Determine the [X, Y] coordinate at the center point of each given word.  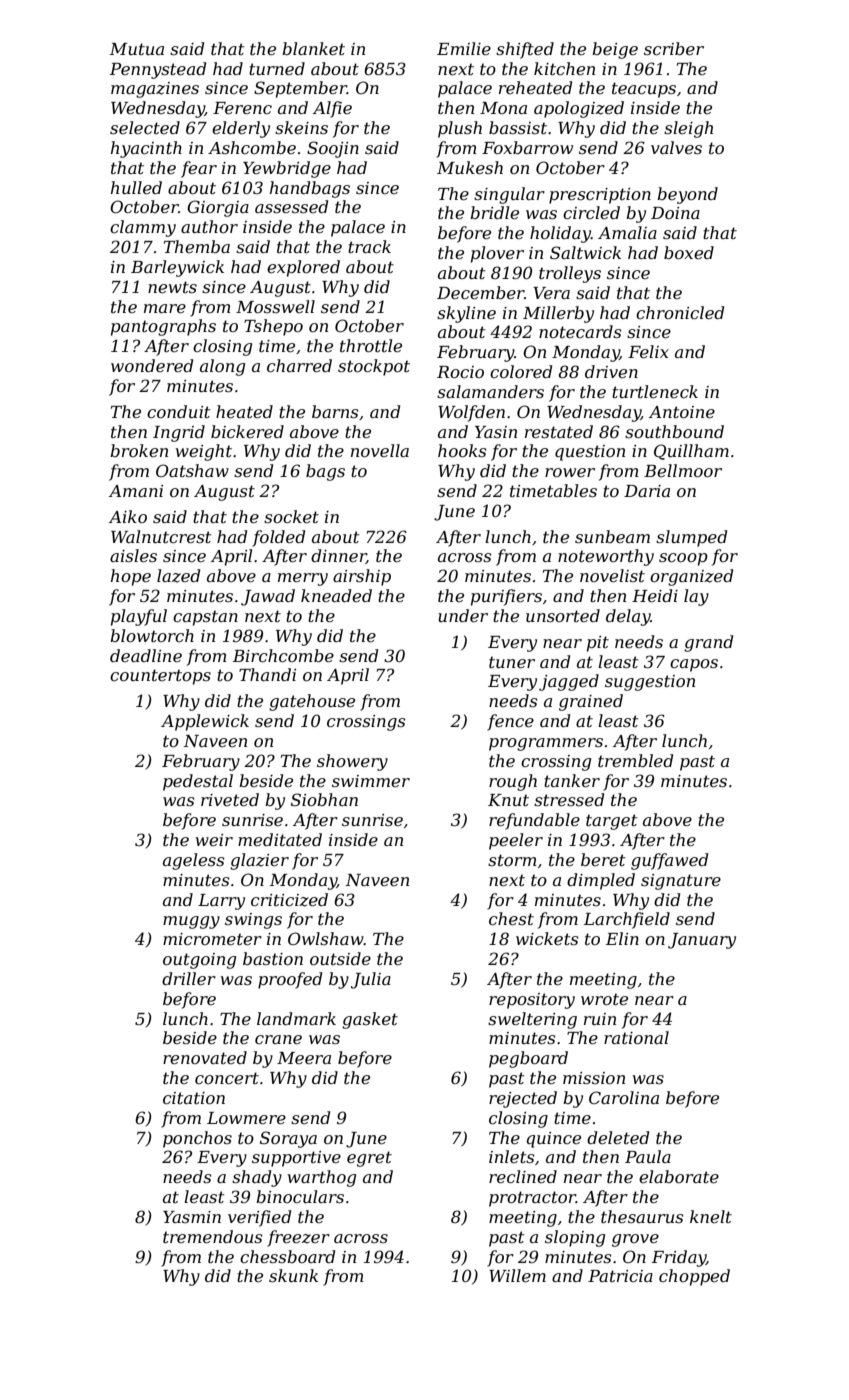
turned [277, 68]
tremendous [213, 1236]
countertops [160, 677]
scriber [674, 48]
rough [513, 782]
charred [299, 365]
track [369, 246]
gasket [370, 1020]
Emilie [464, 48]
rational [636, 1037]
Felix [648, 351]
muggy [191, 922]
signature [681, 882]
